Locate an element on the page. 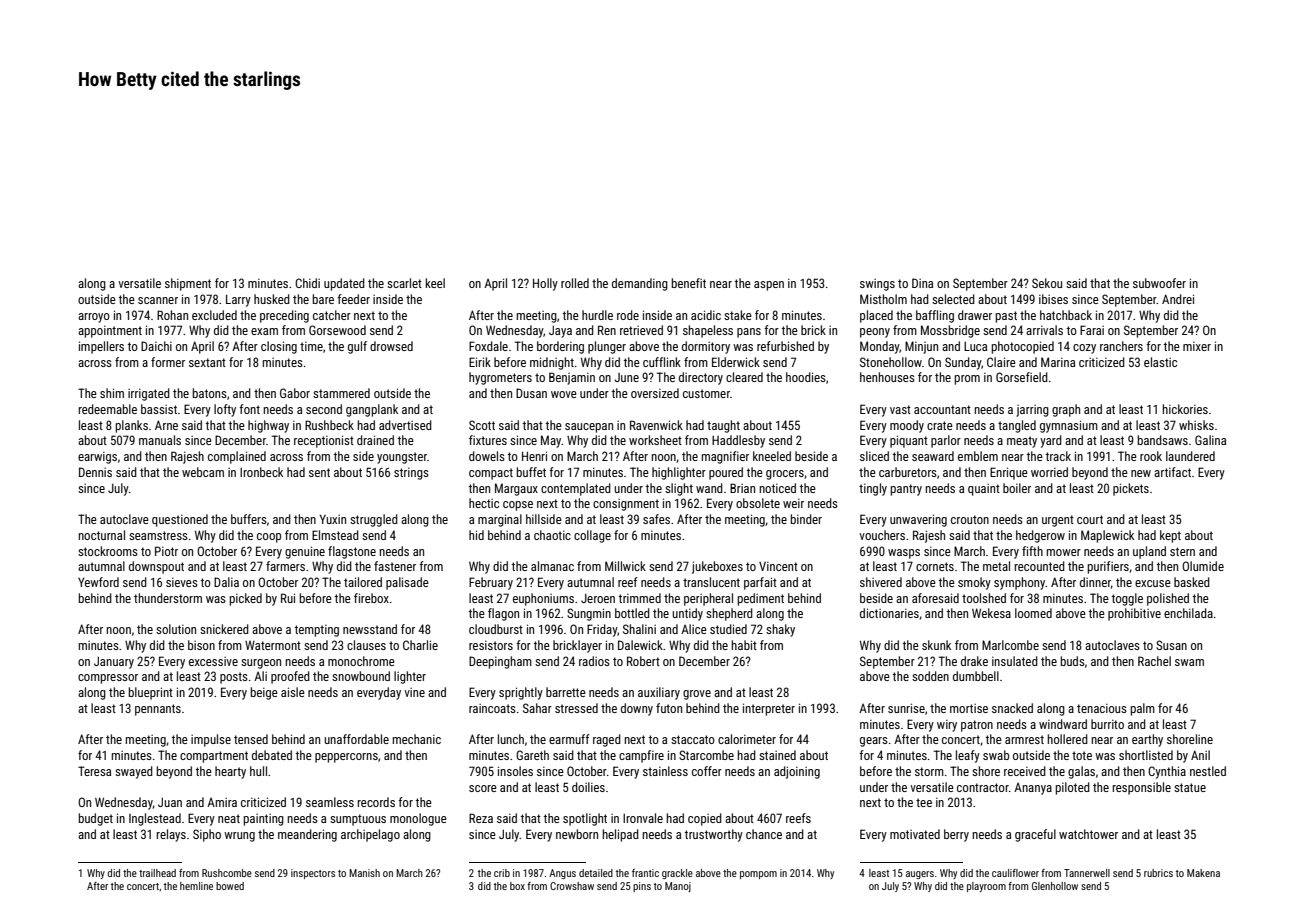 This image has height=924, width=1308. statue is located at coordinates (1190, 787).
